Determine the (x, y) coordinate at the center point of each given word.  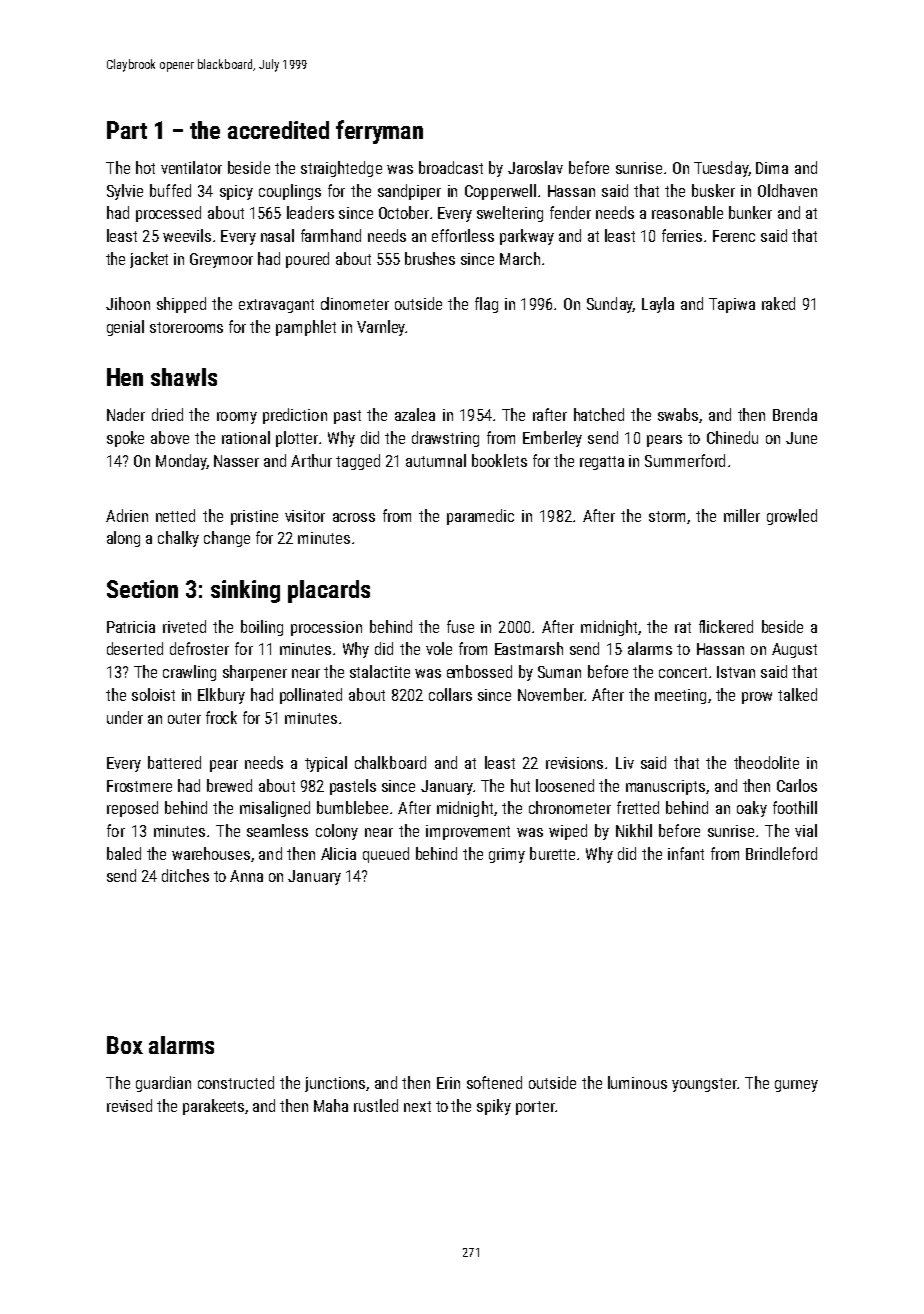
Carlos (797, 785)
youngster (704, 1085)
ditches (185, 875)
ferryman (379, 132)
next (417, 1106)
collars (450, 694)
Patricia (131, 627)
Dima (772, 168)
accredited (278, 130)
